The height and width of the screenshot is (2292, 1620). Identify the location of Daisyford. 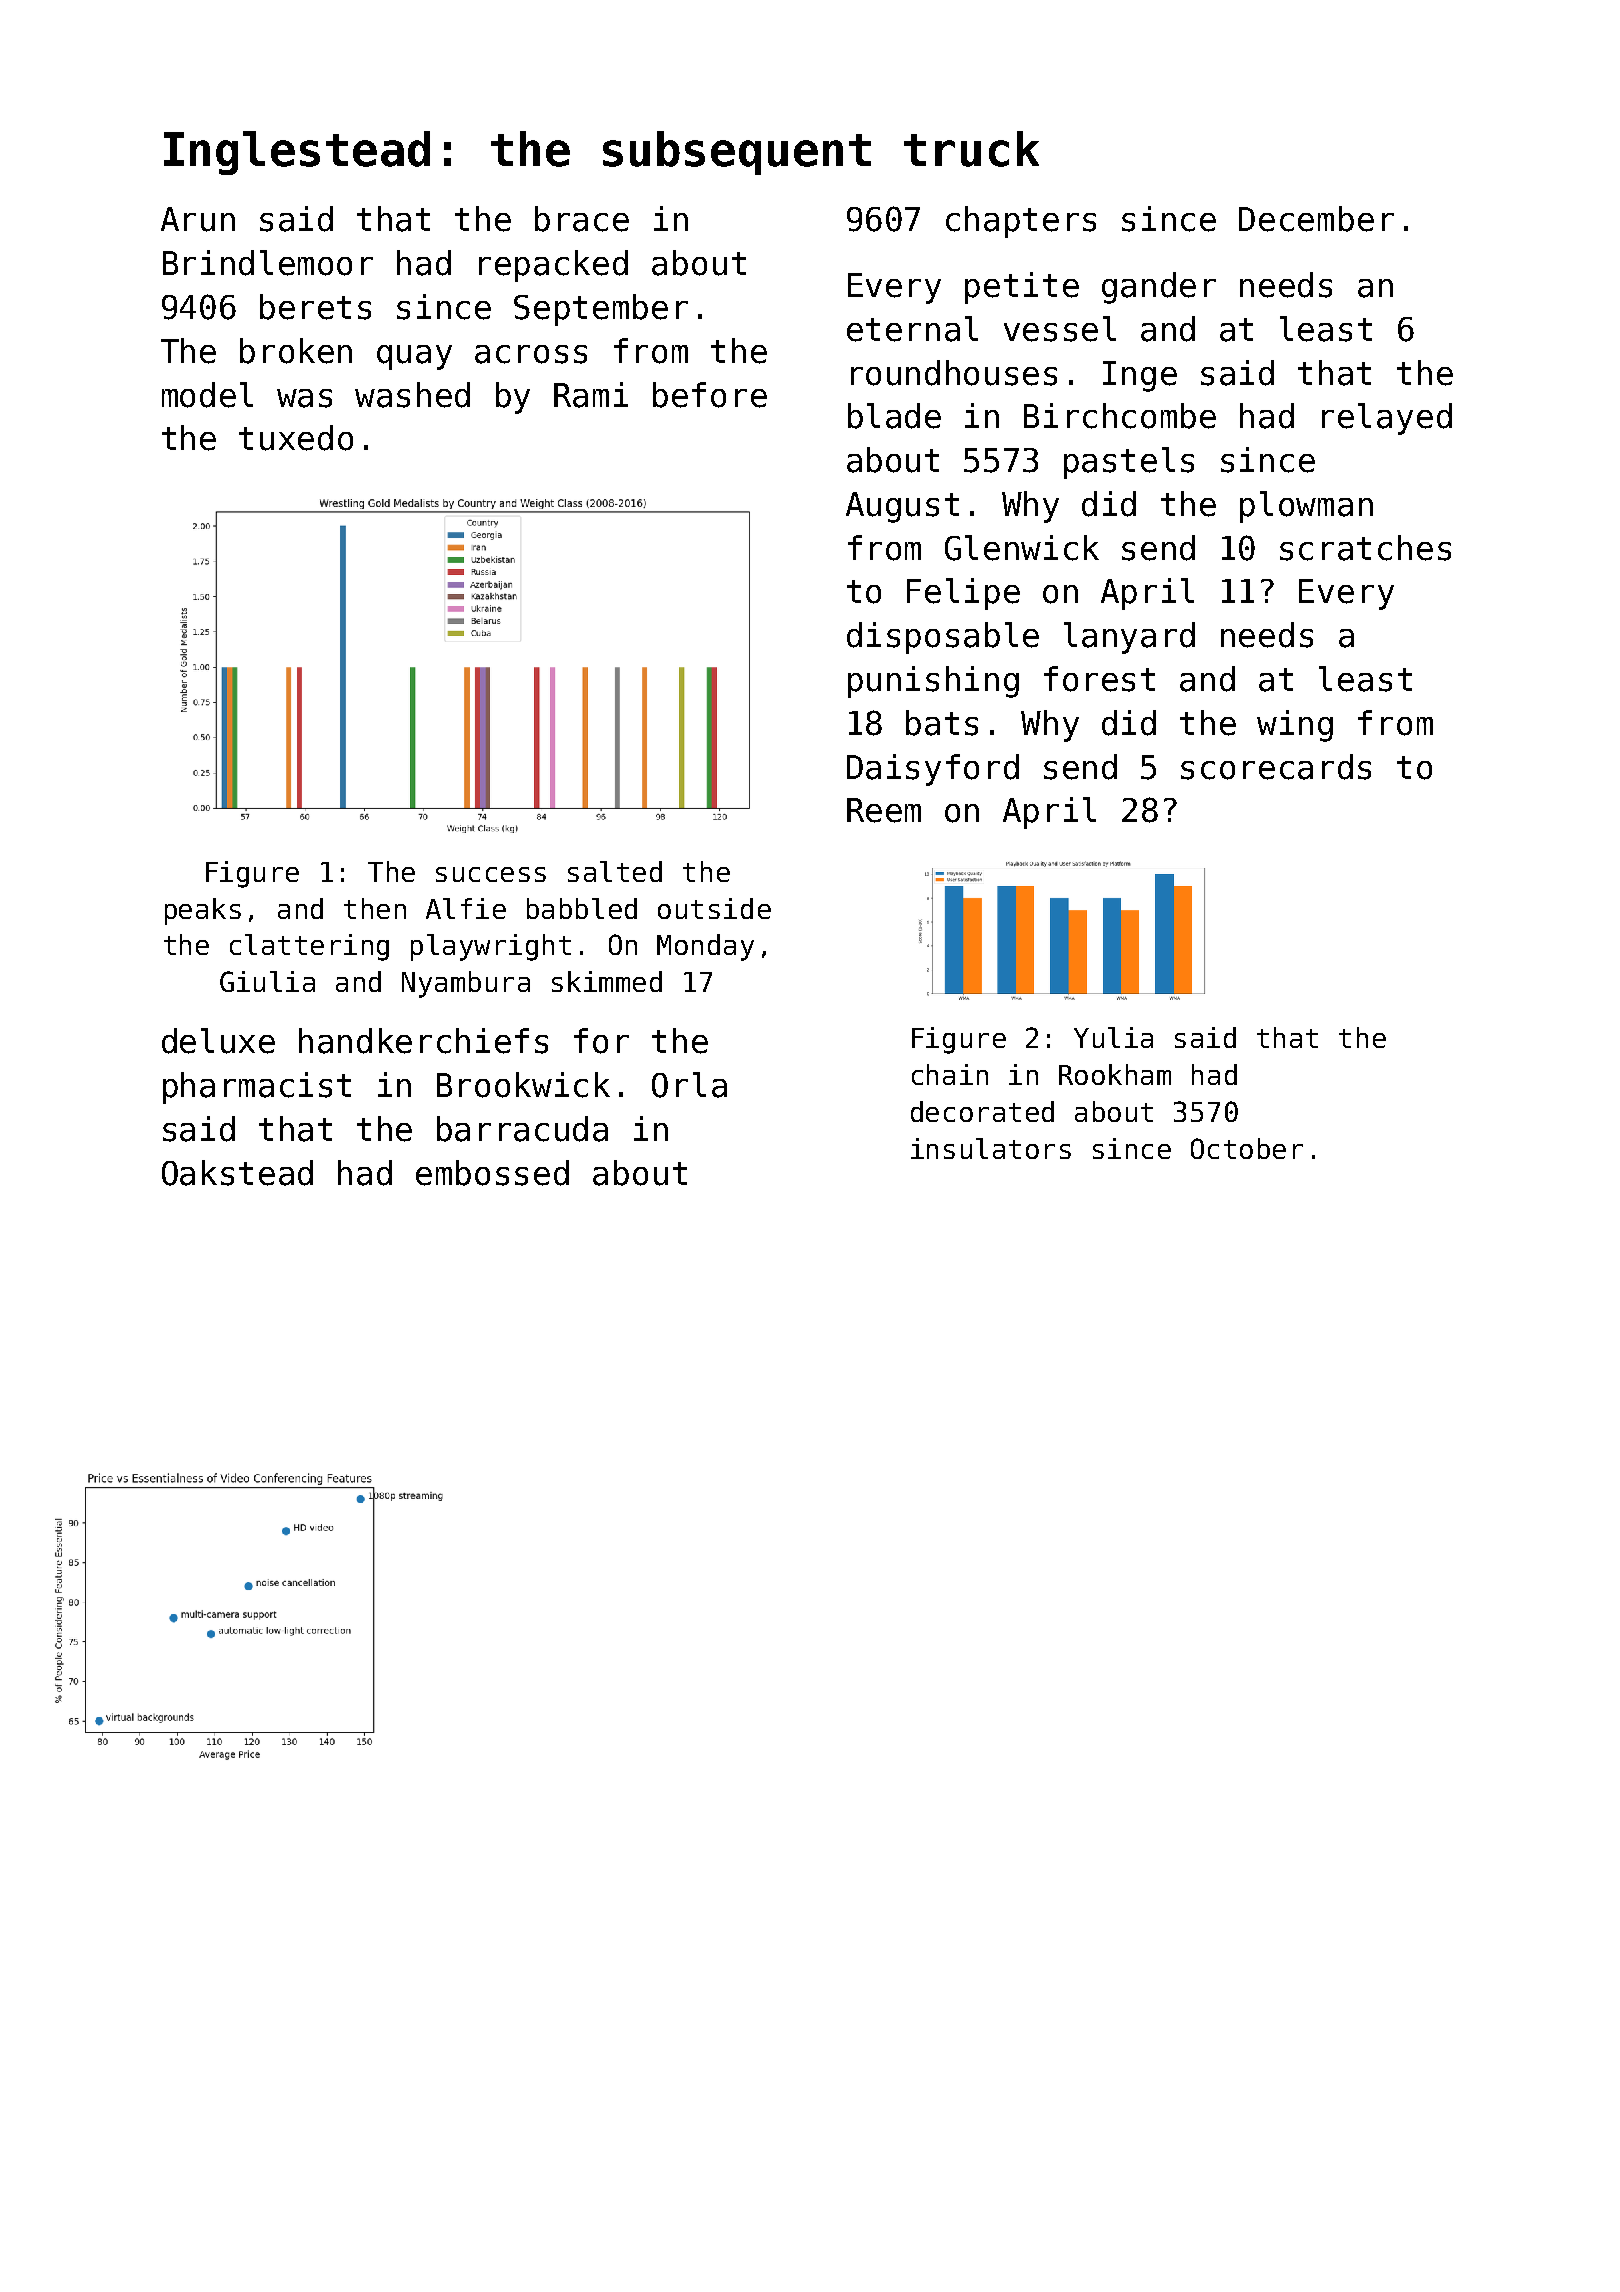
(933, 770).
